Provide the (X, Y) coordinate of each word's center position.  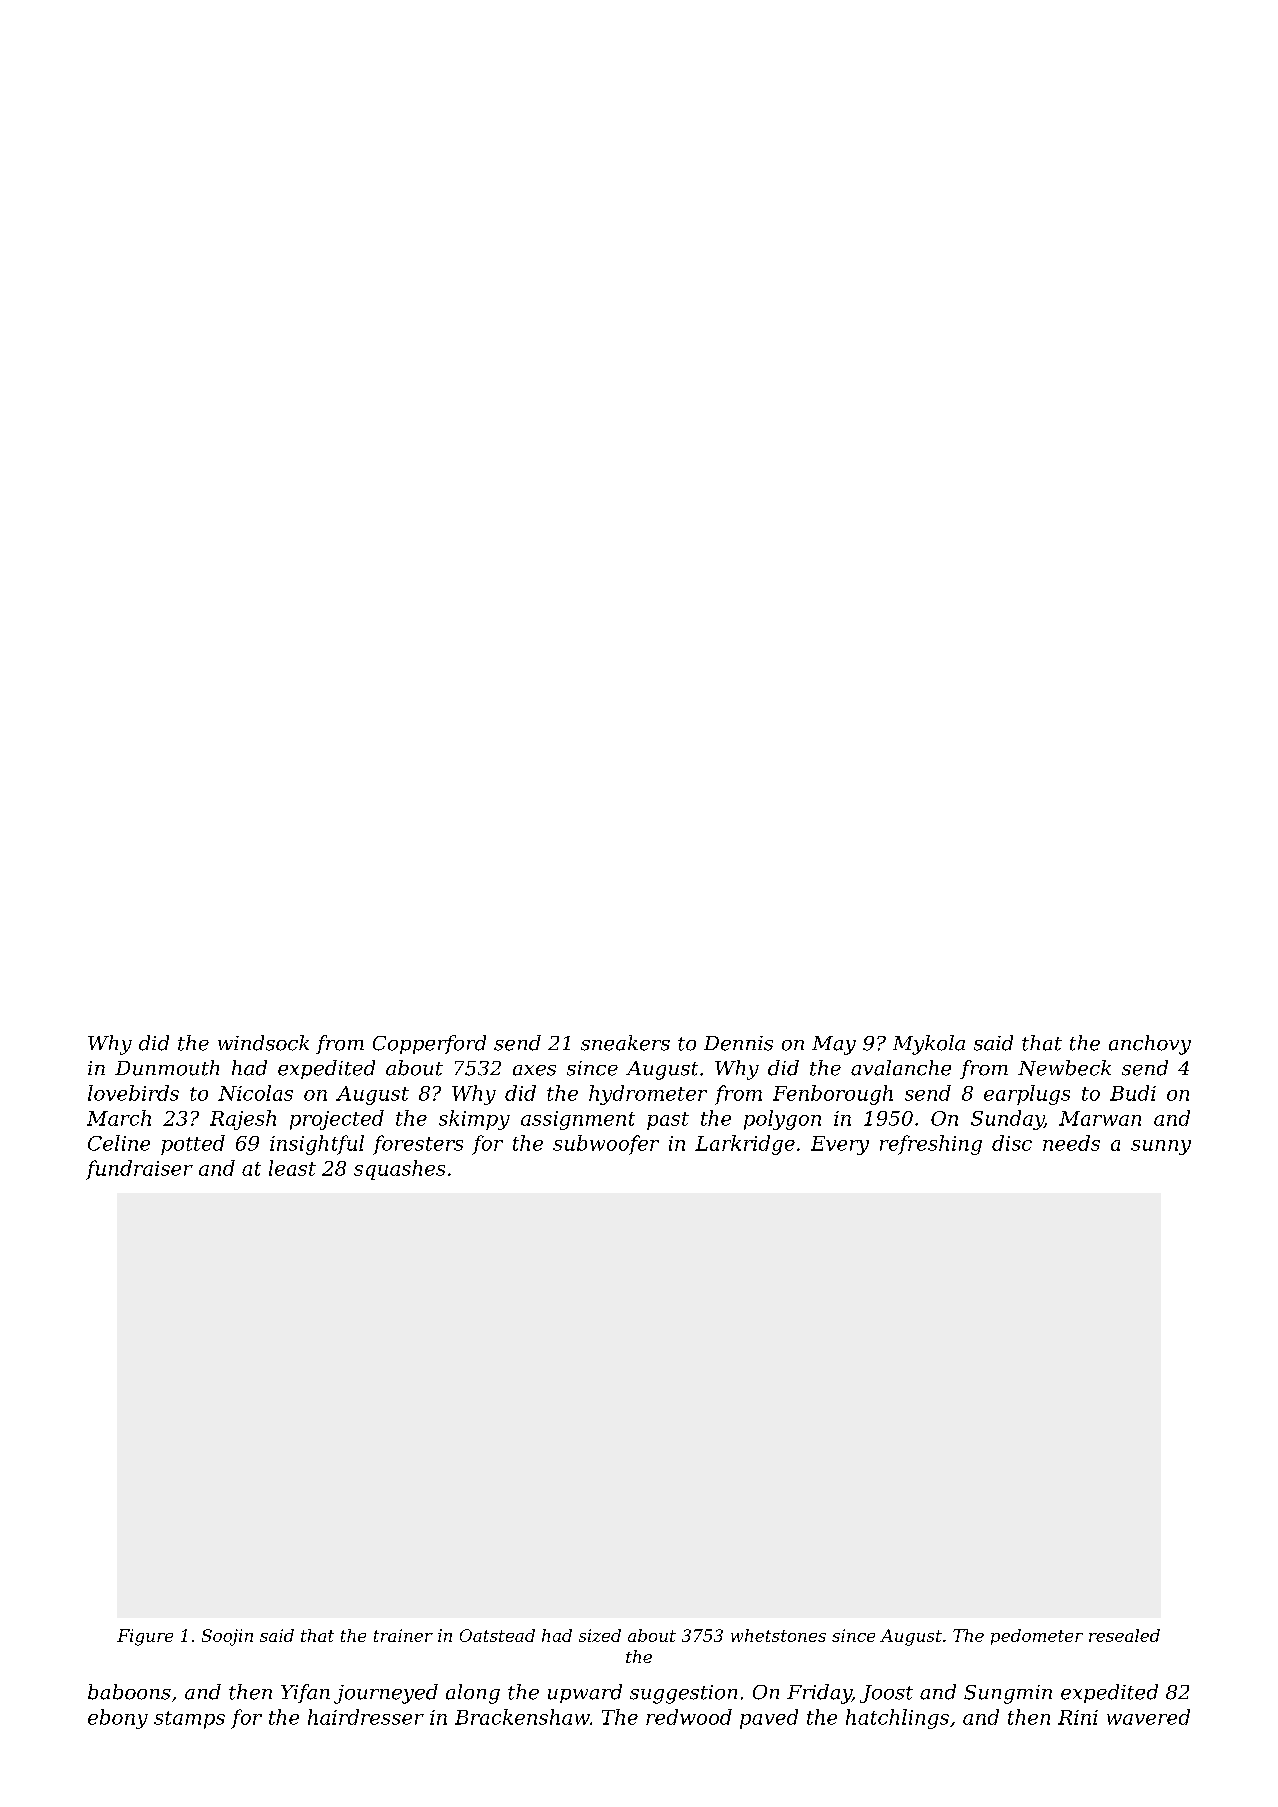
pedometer (1037, 1637)
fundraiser (139, 1170)
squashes (399, 1170)
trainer (403, 1635)
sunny (1161, 1147)
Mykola (929, 1045)
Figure (145, 1637)
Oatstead (497, 1635)
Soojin (227, 1637)
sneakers (625, 1043)
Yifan (305, 1693)
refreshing (931, 1145)
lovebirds (133, 1093)
